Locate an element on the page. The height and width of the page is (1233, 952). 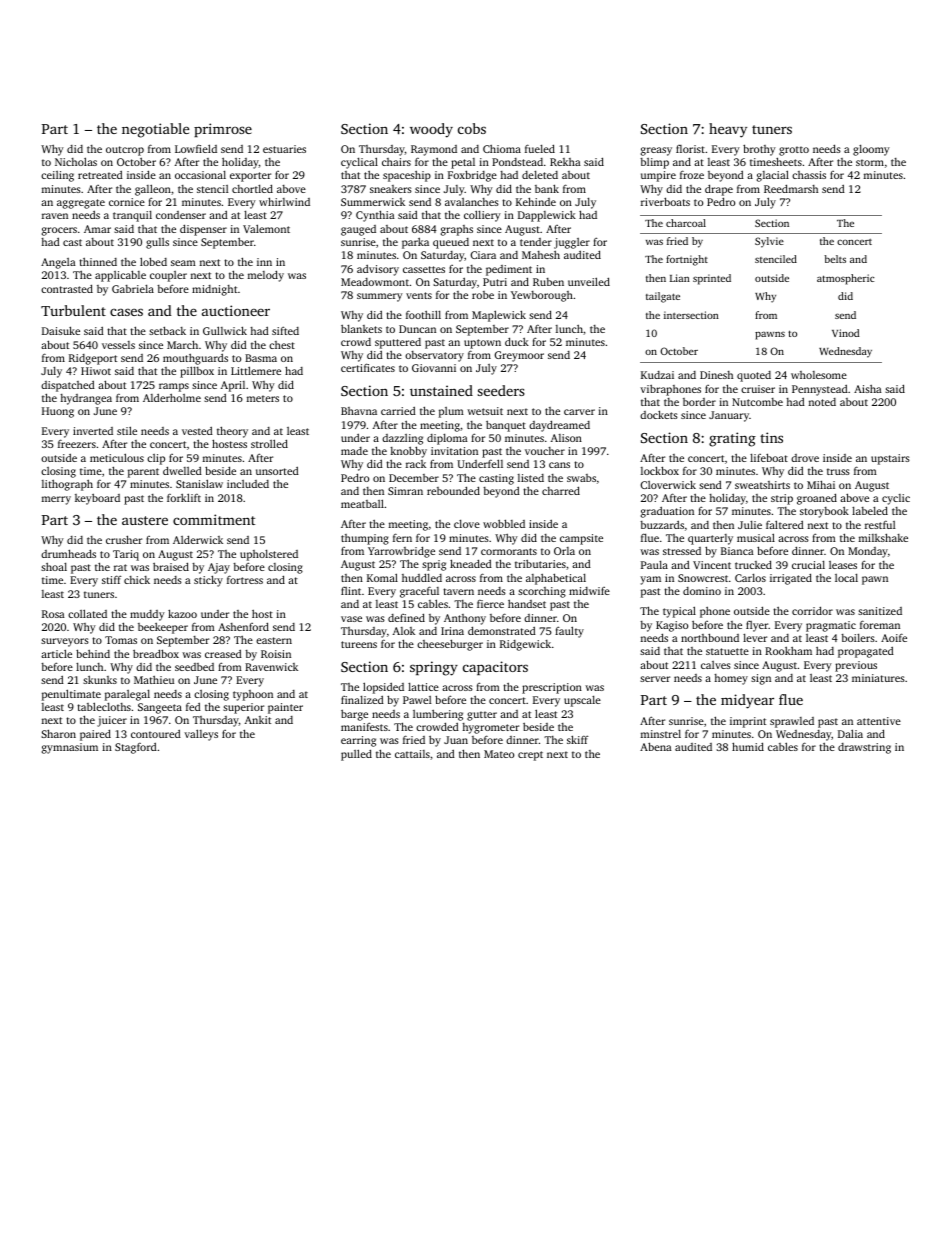
atmospheric is located at coordinates (845, 279).
